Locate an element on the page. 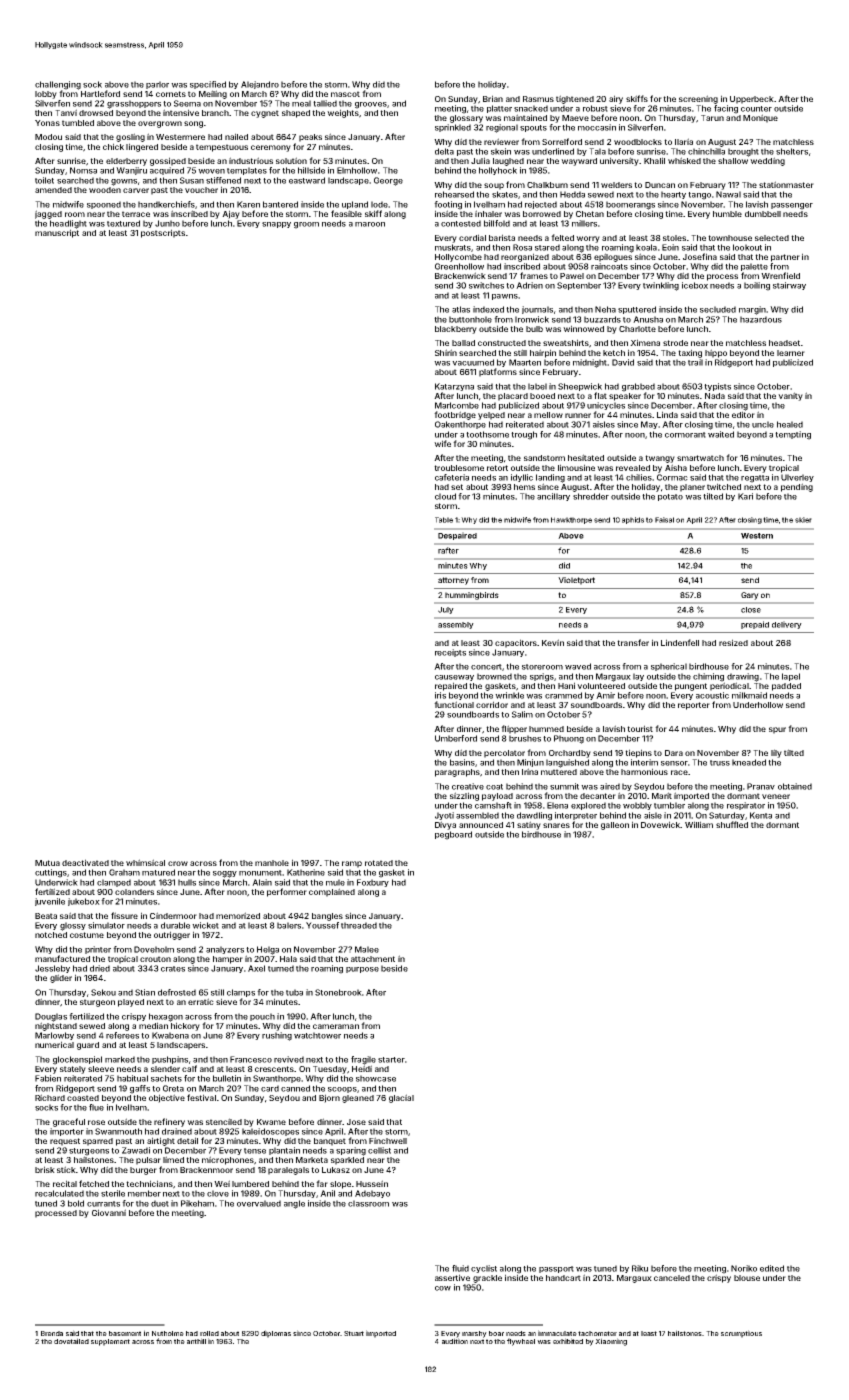 This document has height=1400, width=849. parlor is located at coordinates (157, 85).
